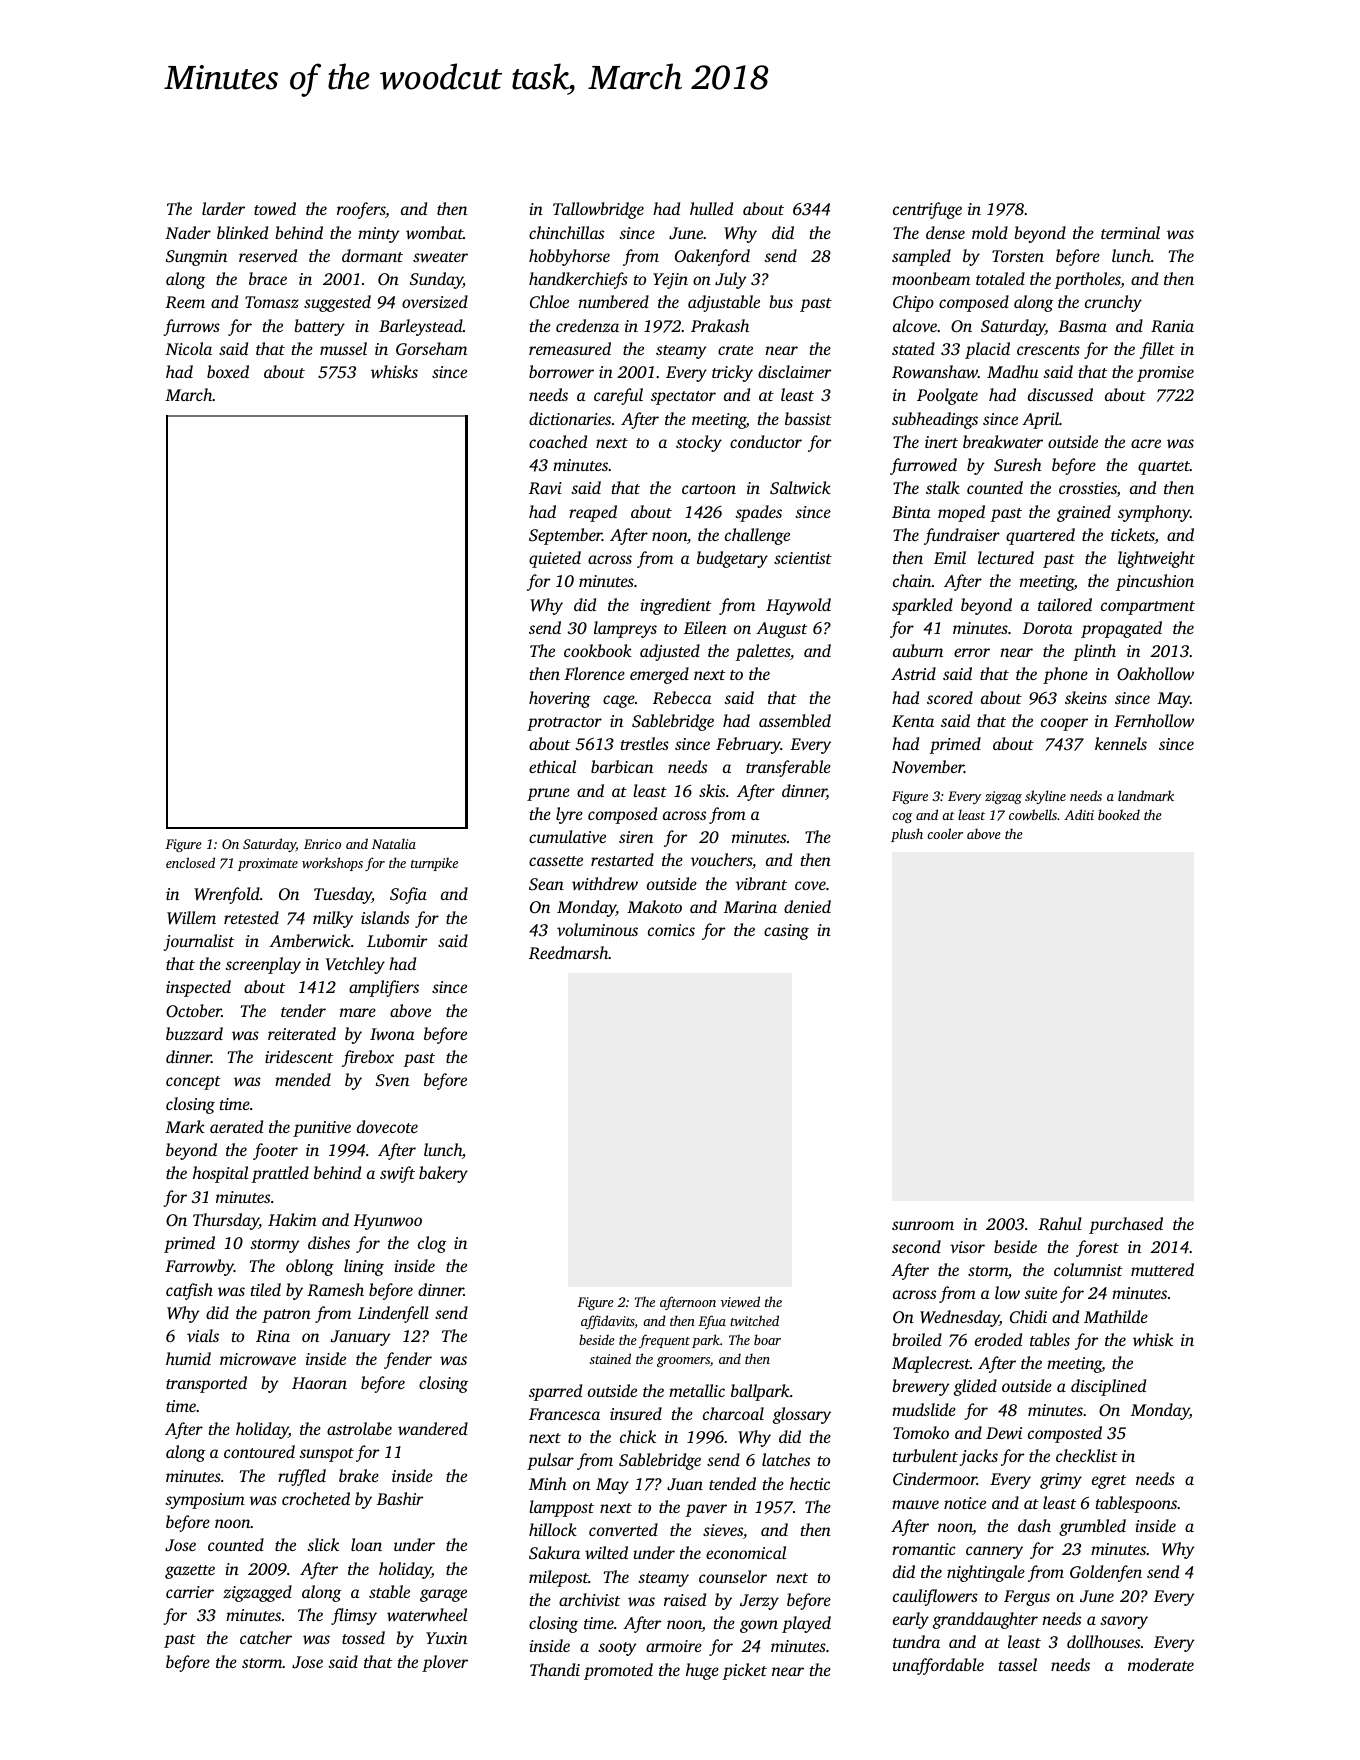 This screenshot has width=1360, height=1760. Describe the element at coordinates (618, 396) in the screenshot. I see `careful` at that location.
